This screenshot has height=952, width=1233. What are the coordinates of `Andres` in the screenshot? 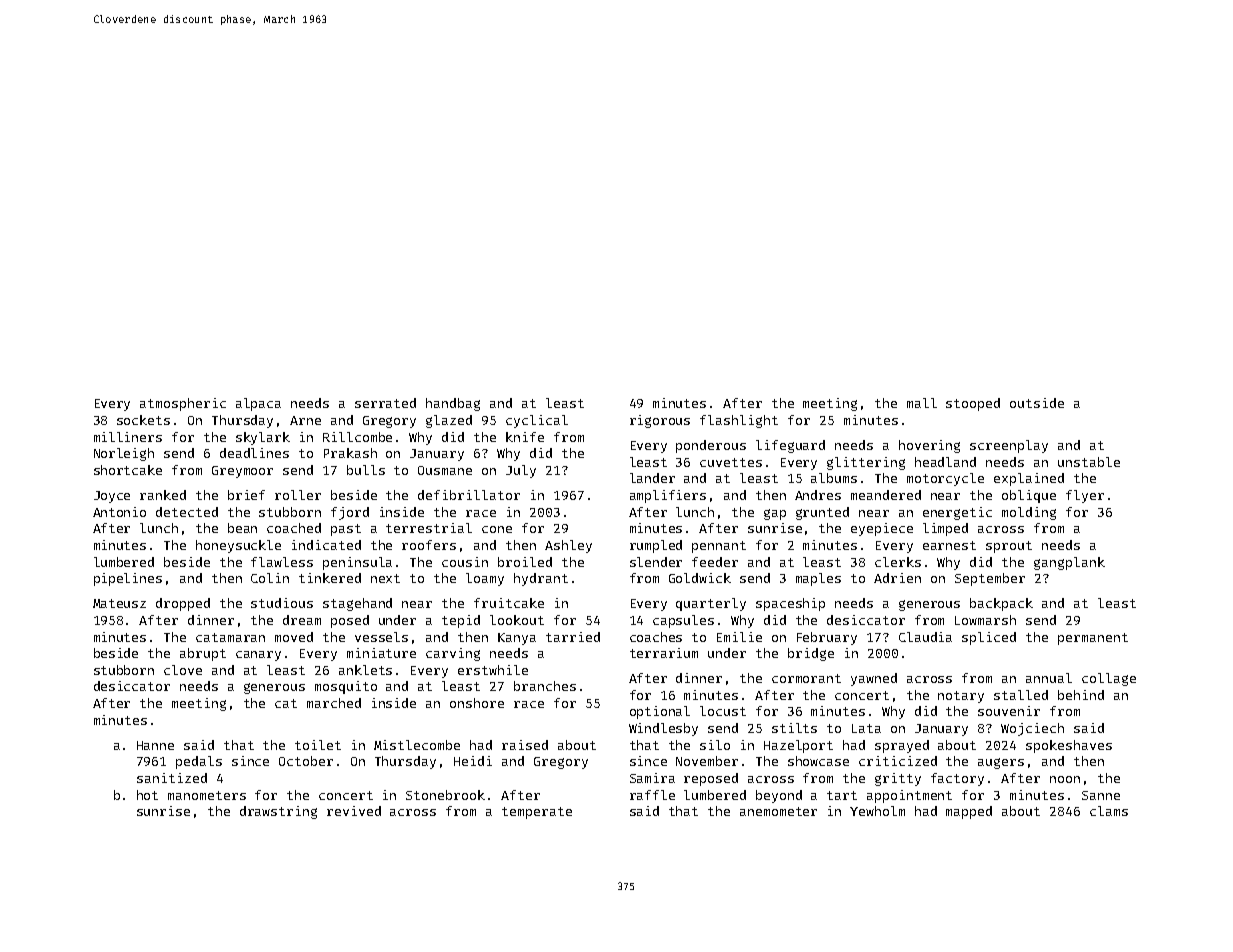 It's located at (818, 495).
